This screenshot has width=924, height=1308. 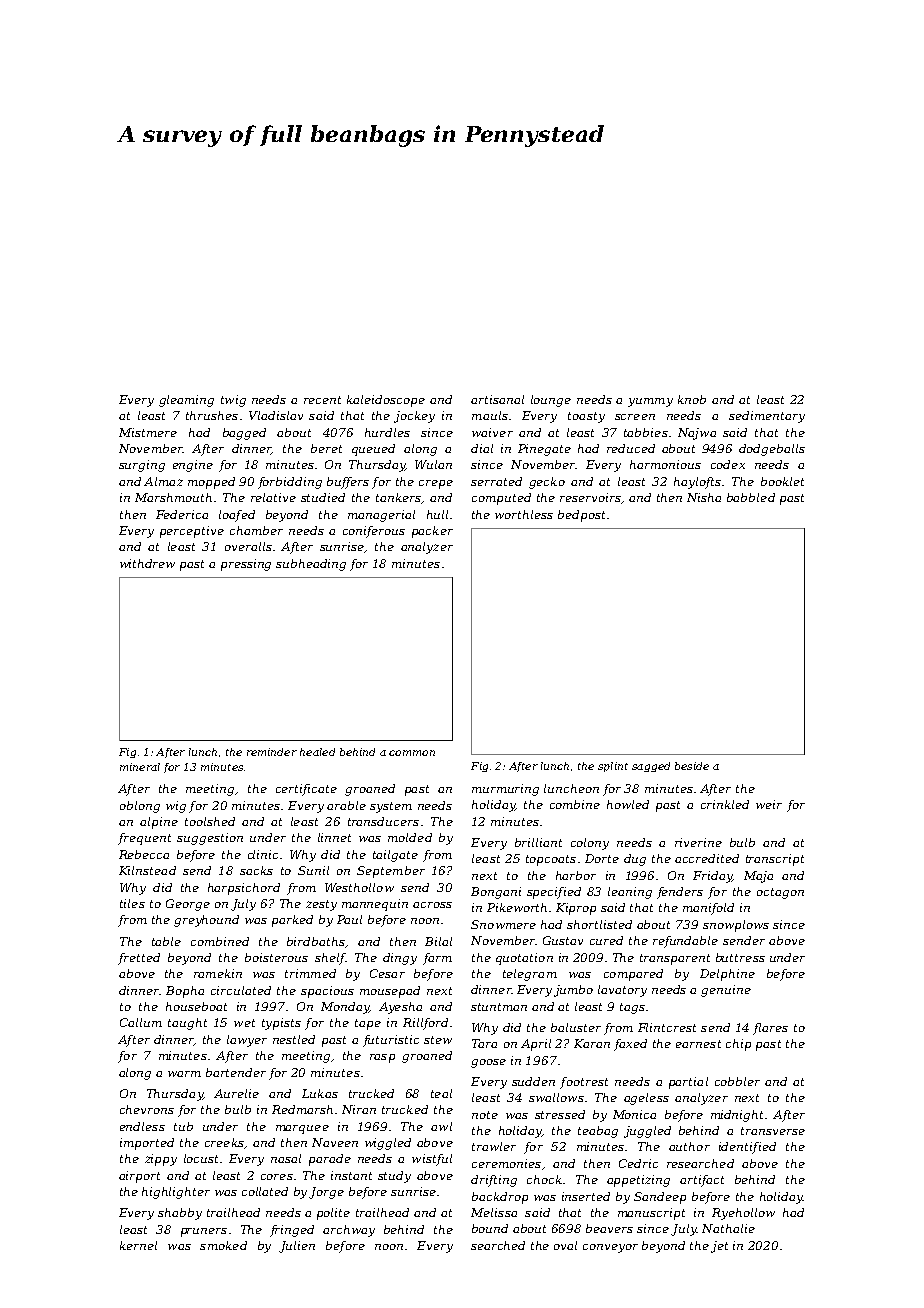 I want to click on babbled, so click(x=751, y=497).
